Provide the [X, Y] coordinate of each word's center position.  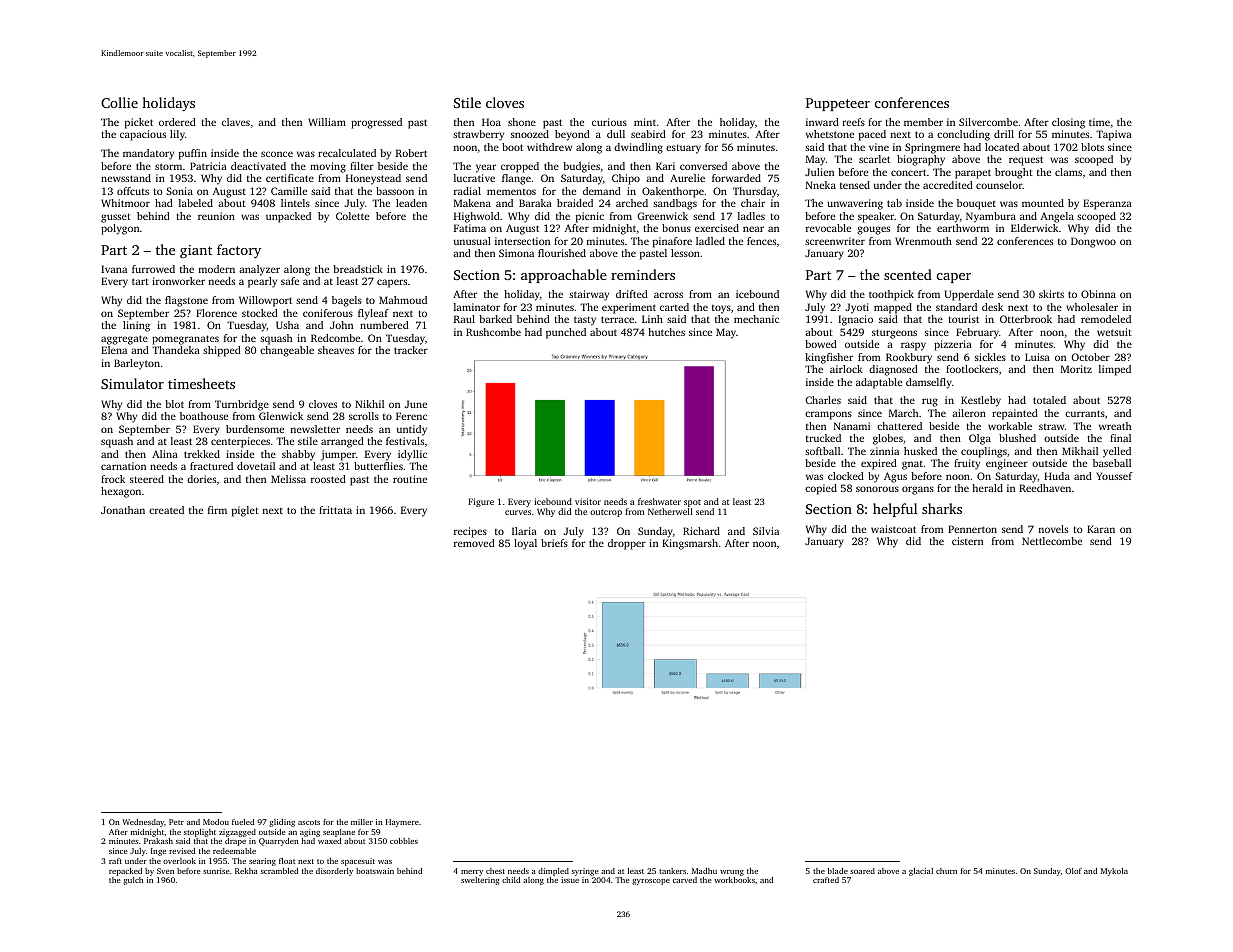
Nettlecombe [1052, 541]
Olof [1073, 871]
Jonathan [123, 510]
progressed [376, 123]
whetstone [830, 134]
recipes [470, 532]
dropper [627, 544]
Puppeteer [837, 104]
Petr [176, 822]
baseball [1112, 463]
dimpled [553, 872]
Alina [165, 454]
